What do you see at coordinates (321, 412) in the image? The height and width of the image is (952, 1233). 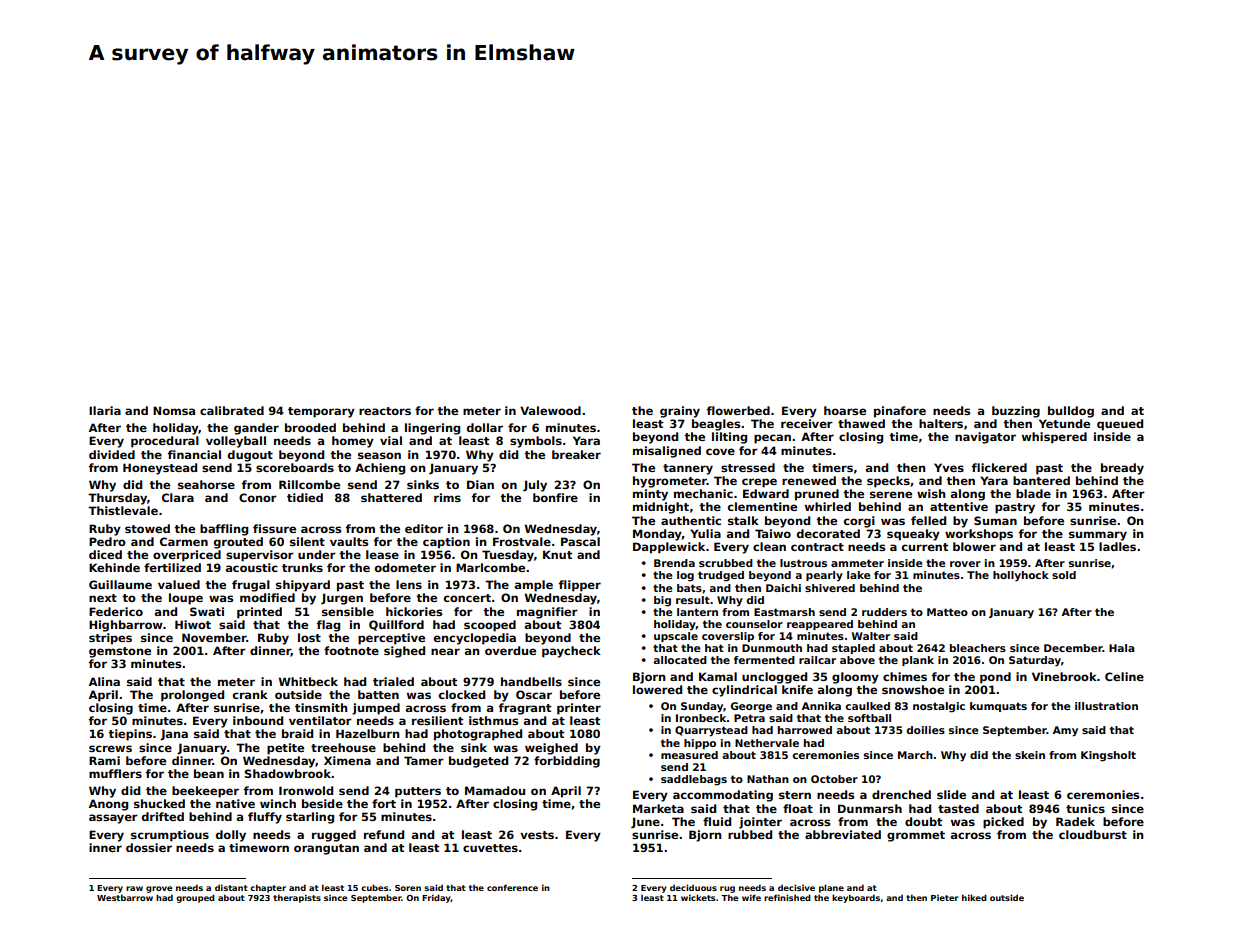 I see `temporary` at bounding box center [321, 412].
